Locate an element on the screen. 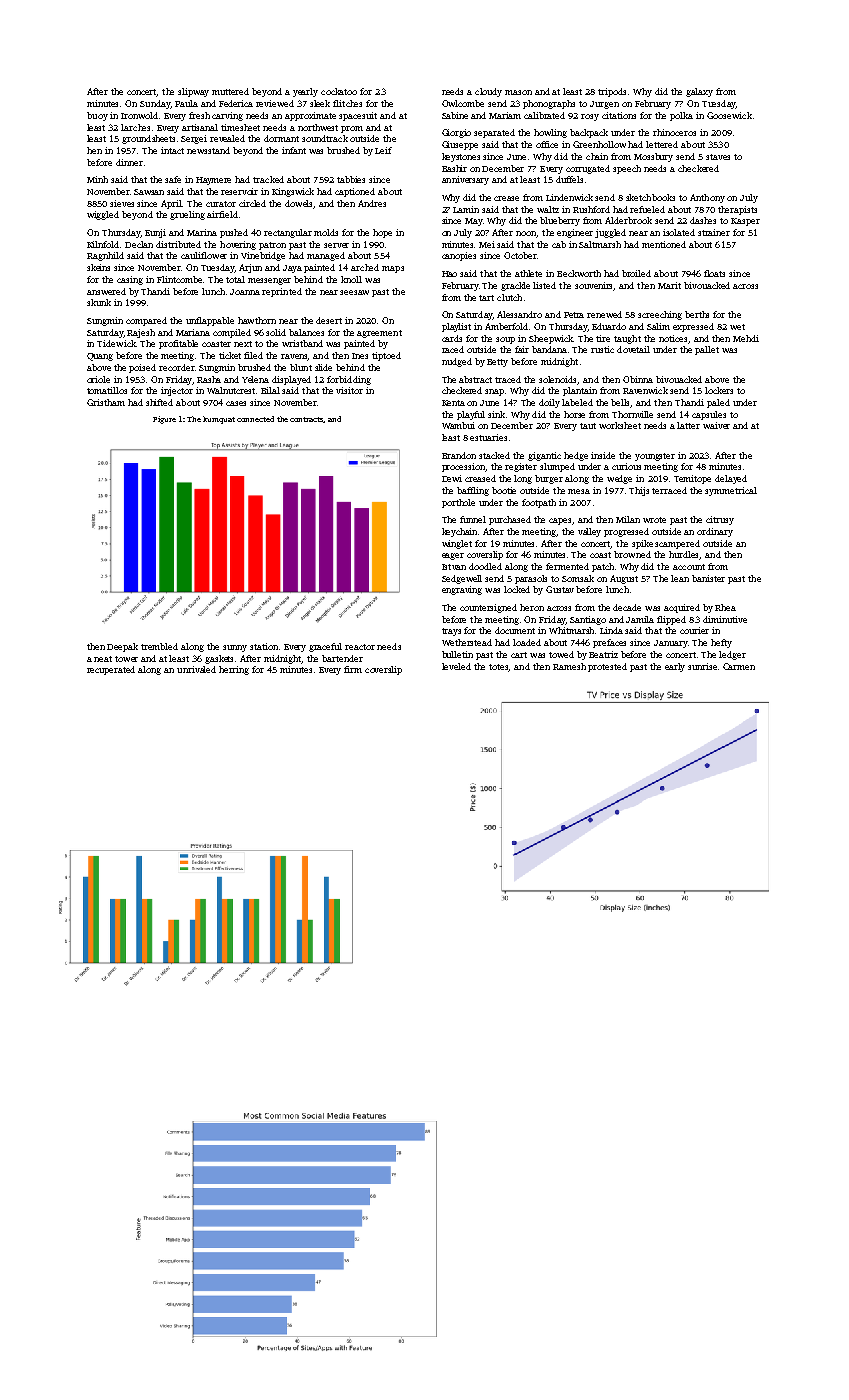  Carmen is located at coordinates (739, 666).
